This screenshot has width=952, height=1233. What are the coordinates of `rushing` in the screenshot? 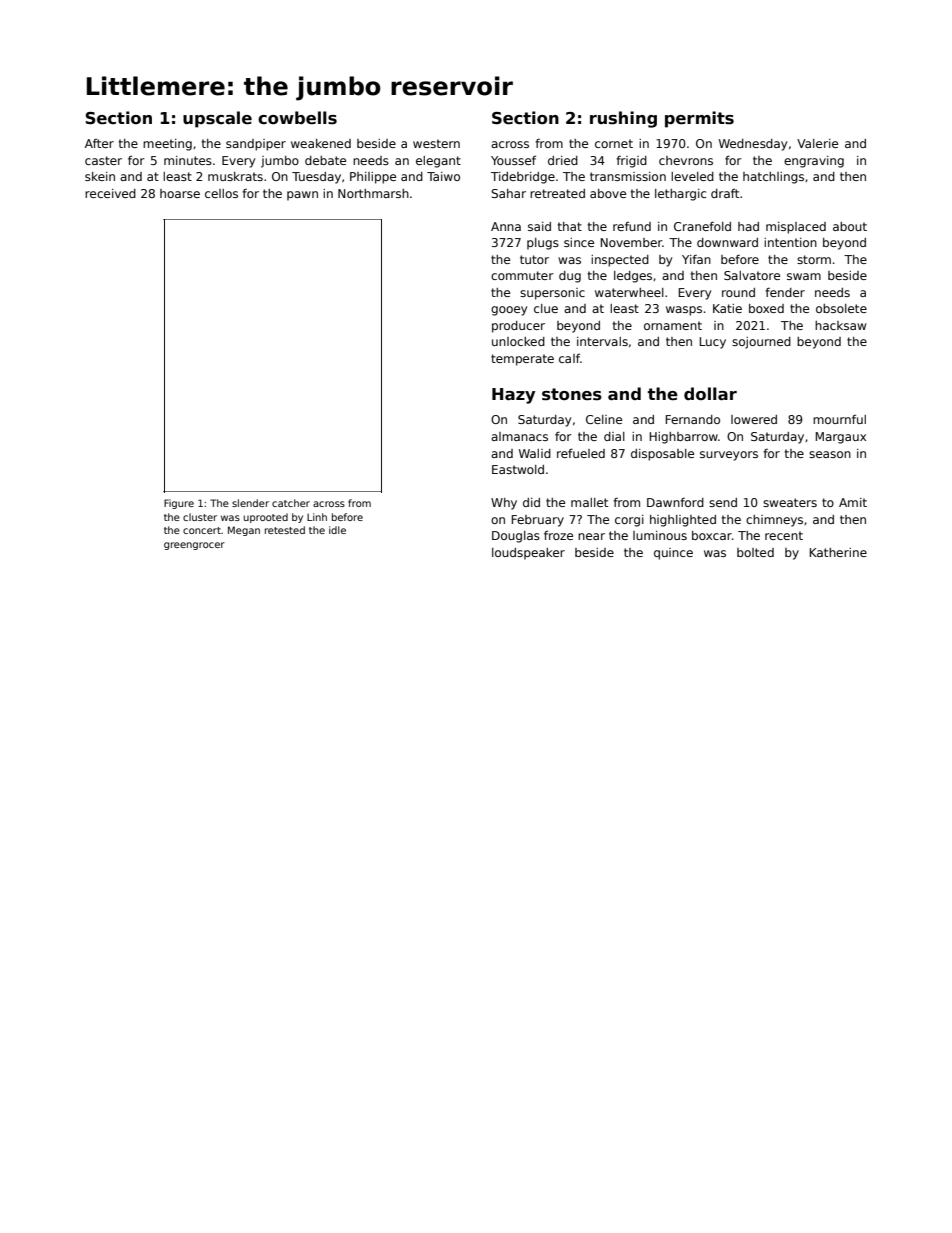 It's located at (623, 119).
